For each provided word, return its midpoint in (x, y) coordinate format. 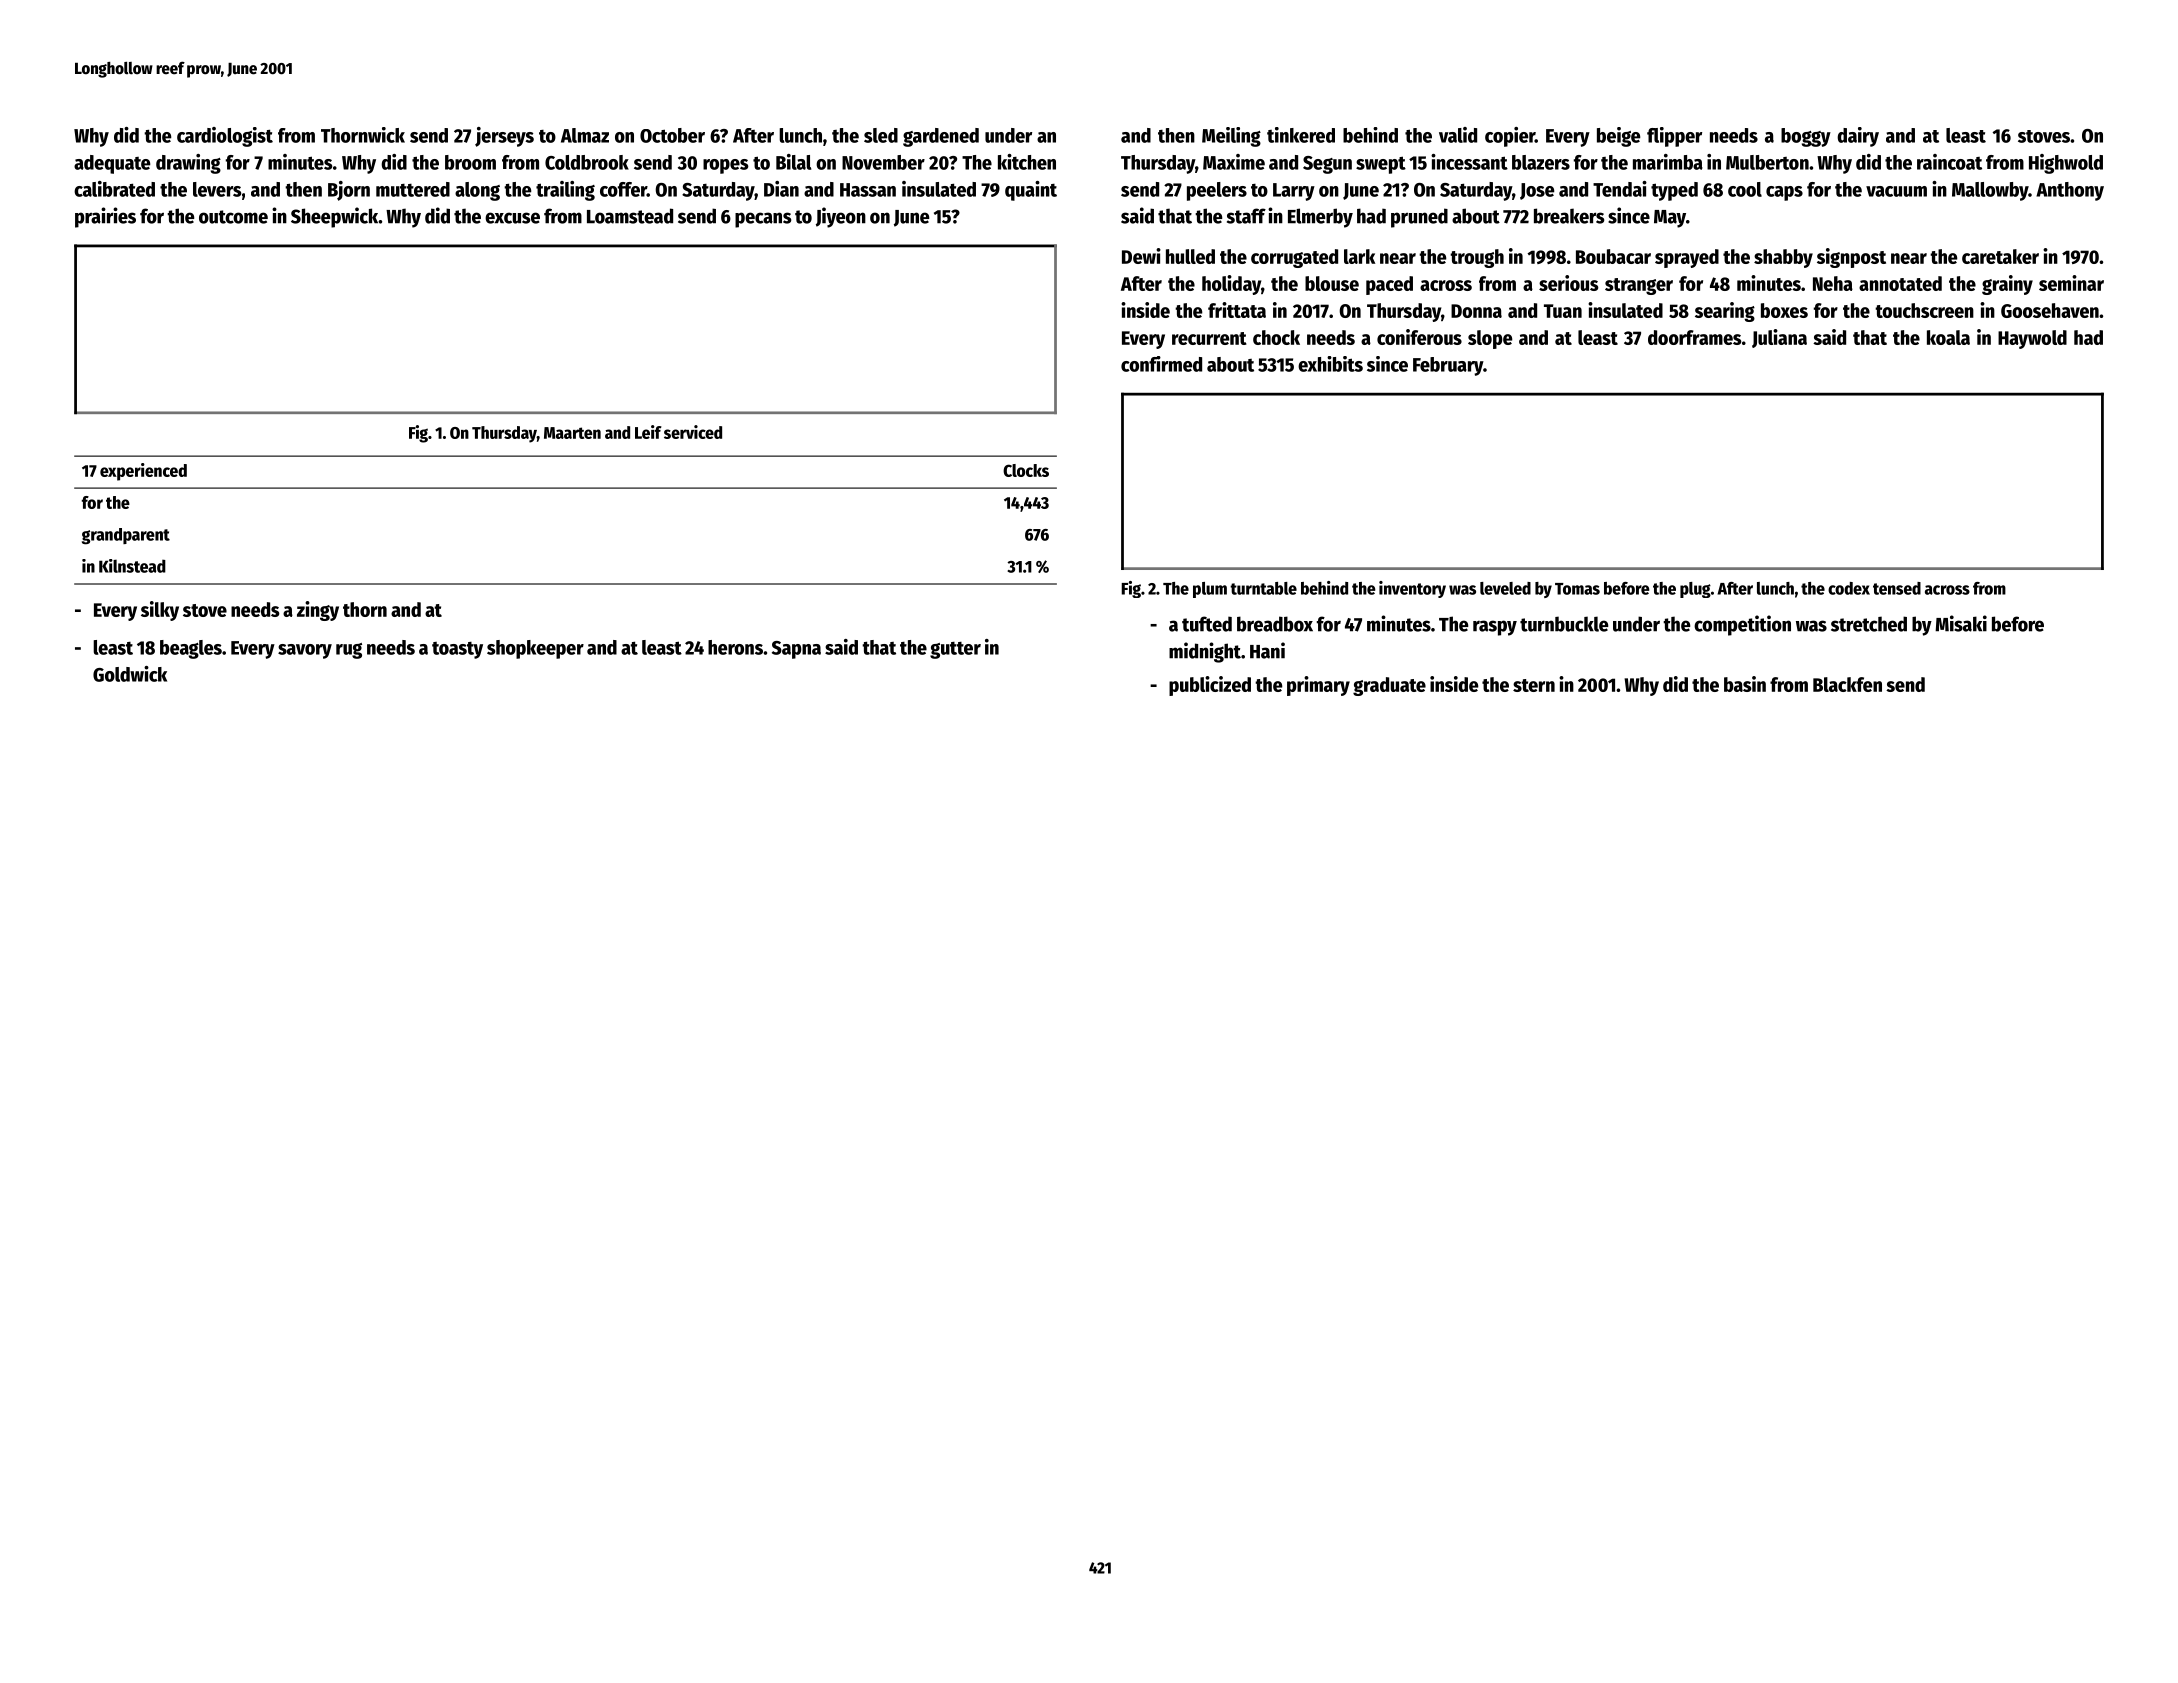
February (1448, 366)
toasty (457, 650)
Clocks (1026, 470)
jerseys (504, 137)
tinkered (1301, 135)
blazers (1541, 162)
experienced (143, 472)
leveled (1505, 588)
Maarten (572, 433)
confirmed (1161, 364)
